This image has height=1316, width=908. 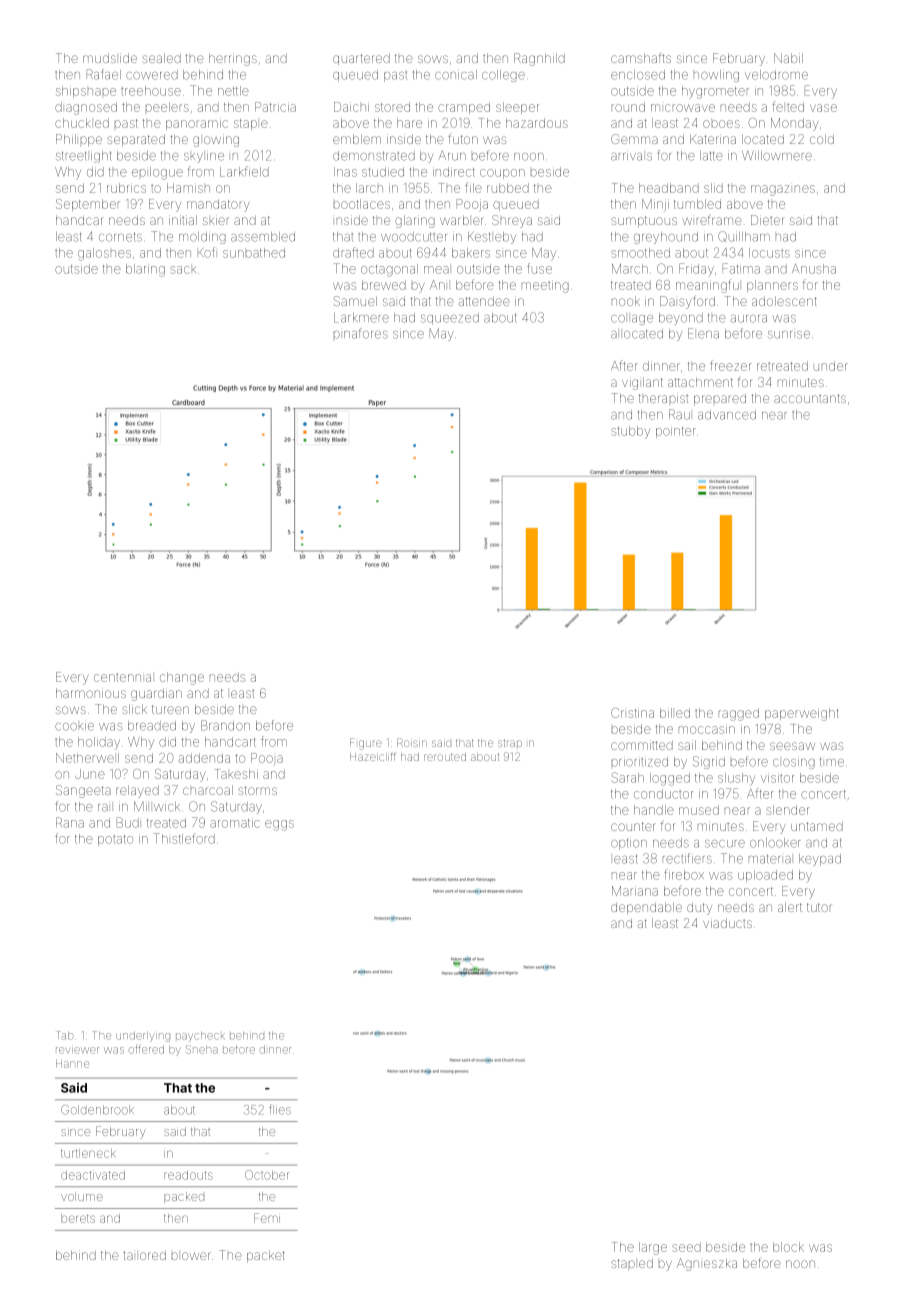 What do you see at coordinates (280, 1109) in the image?
I see `flies` at bounding box center [280, 1109].
